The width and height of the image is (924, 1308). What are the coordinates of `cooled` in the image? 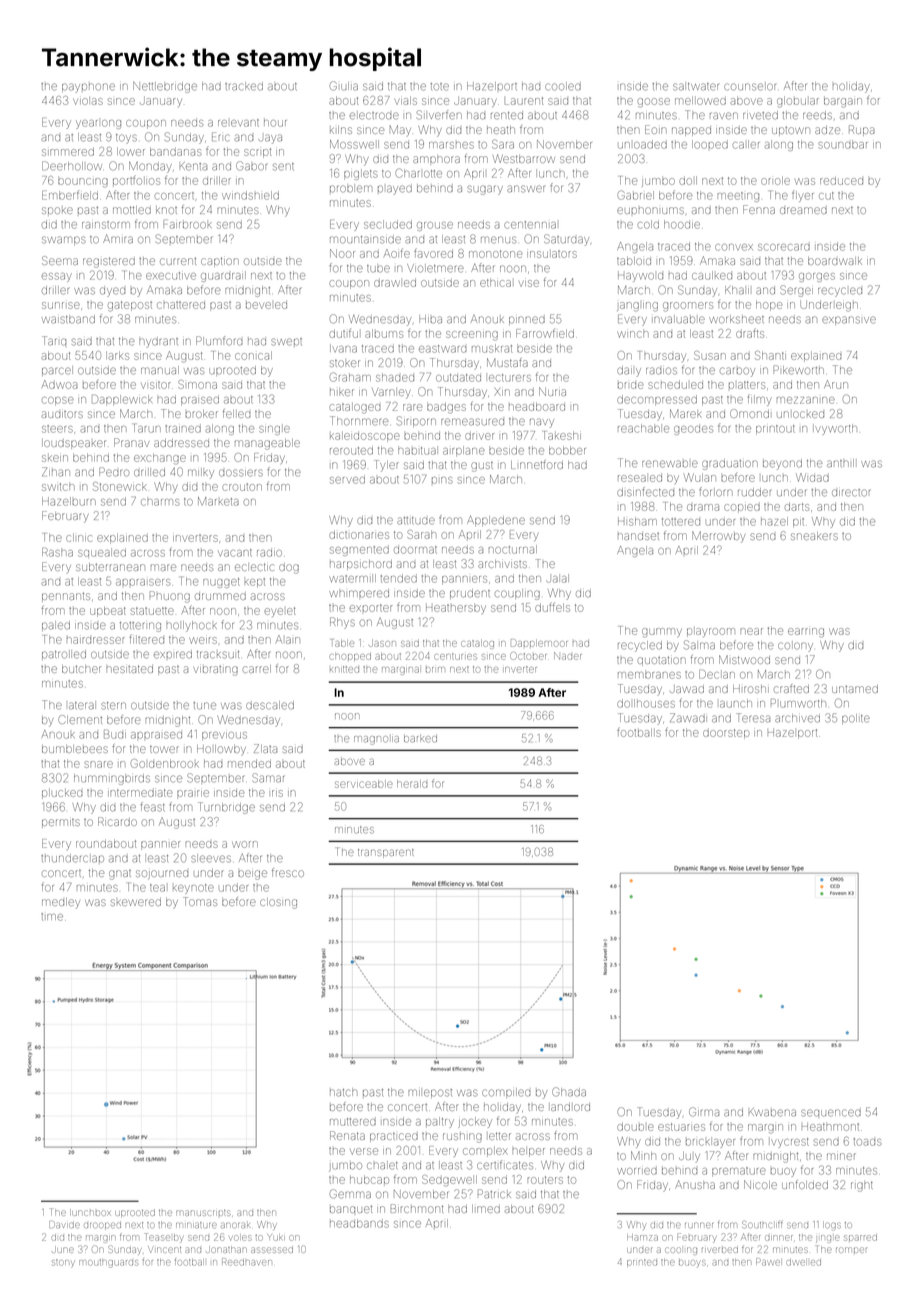 It's located at (563, 86).
